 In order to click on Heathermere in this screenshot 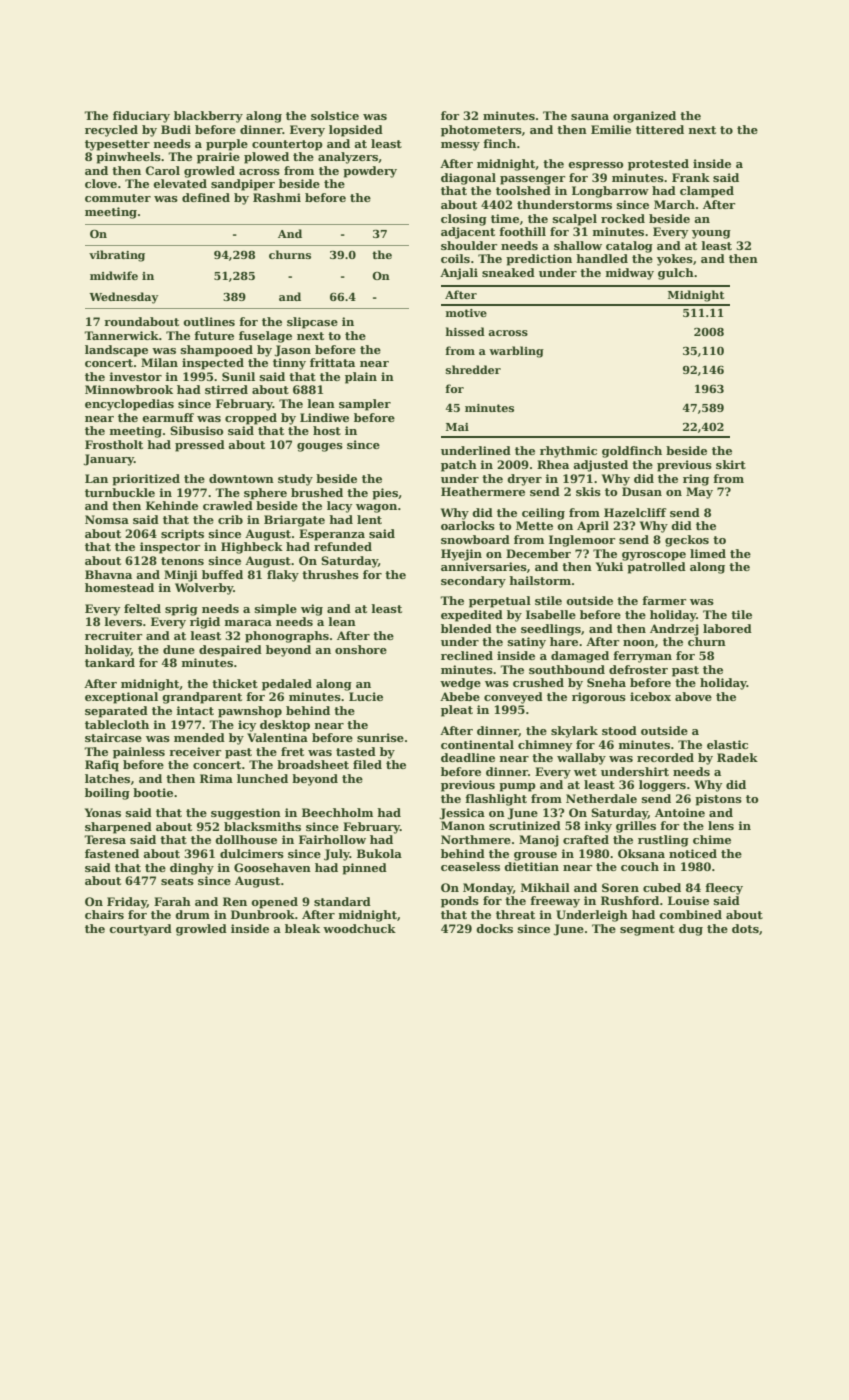, I will do `click(483, 491)`.
